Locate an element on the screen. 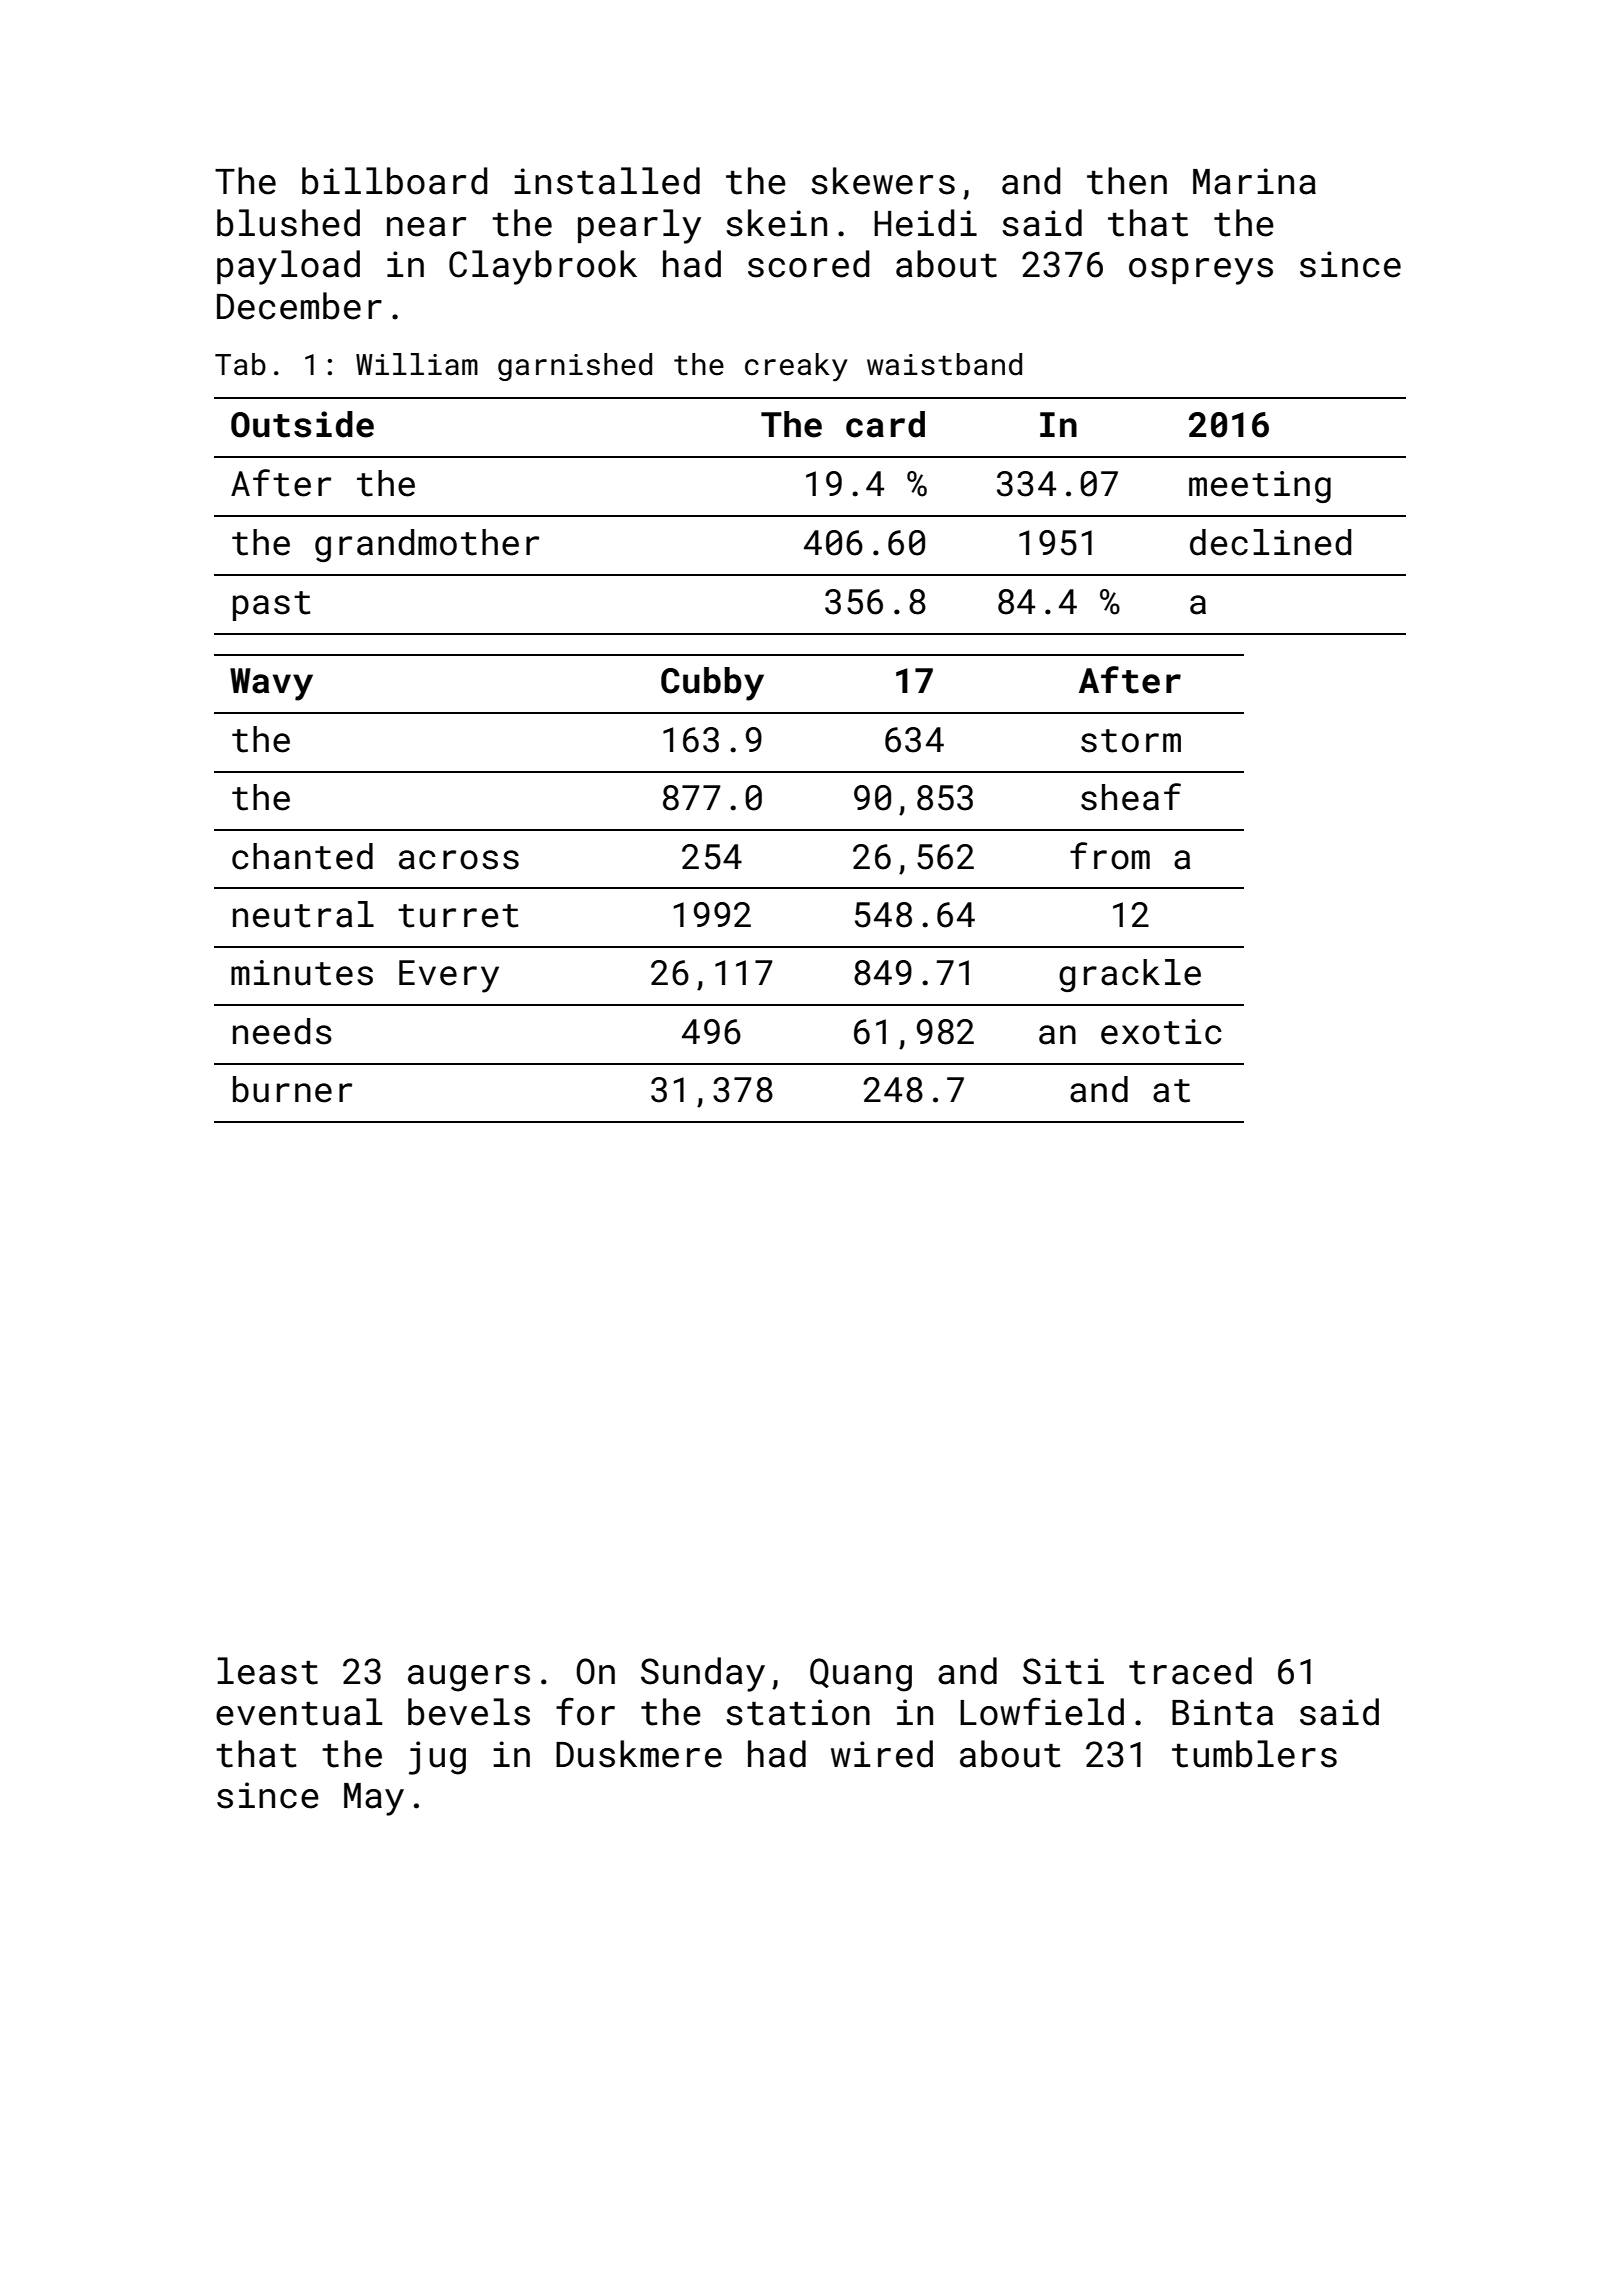  storm is located at coordinates (1131, 741).
